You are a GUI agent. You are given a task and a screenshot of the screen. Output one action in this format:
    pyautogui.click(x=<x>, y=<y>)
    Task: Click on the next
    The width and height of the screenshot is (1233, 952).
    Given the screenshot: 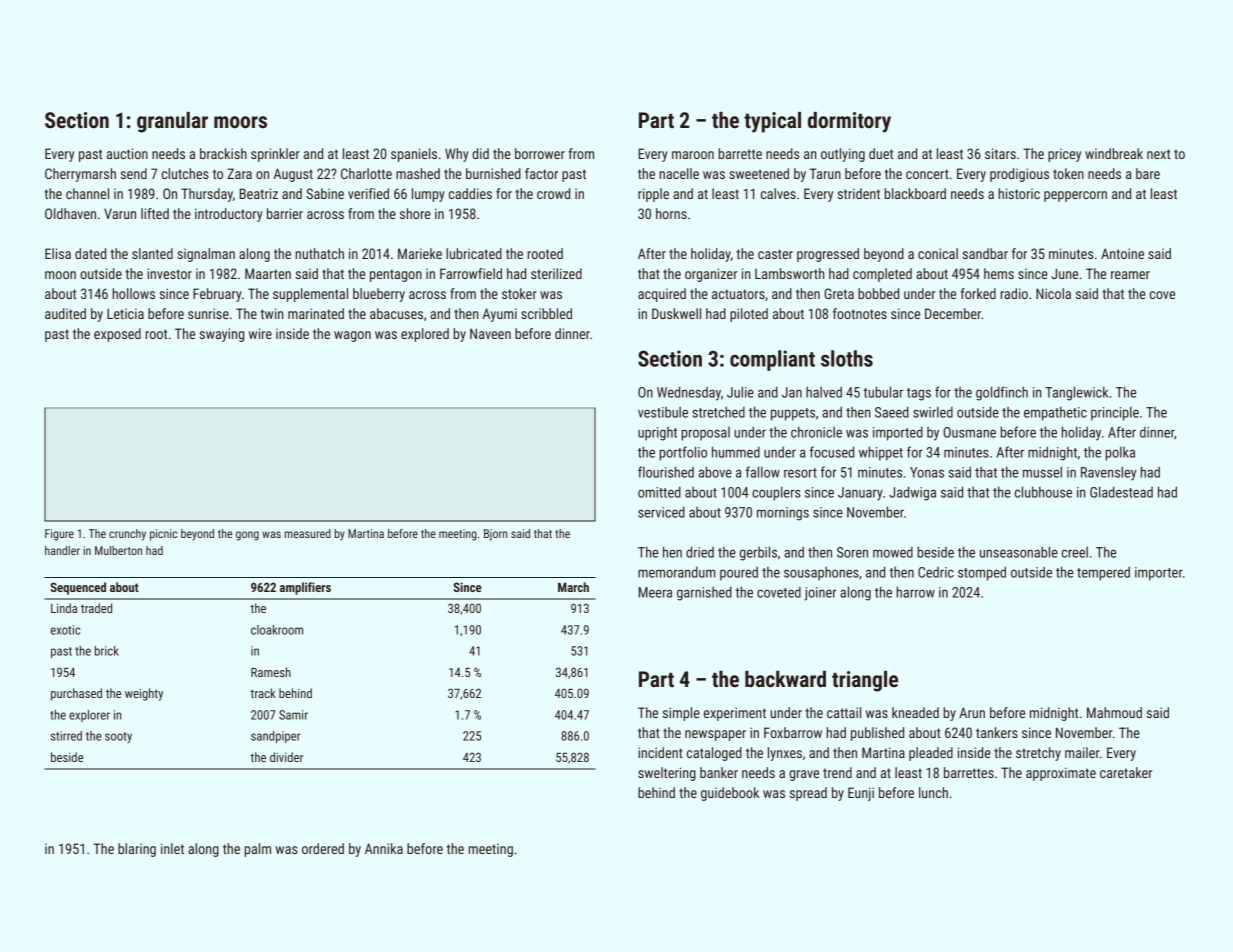 What is the action you would take?
    pyautogui.click(x=1158, y=154)
